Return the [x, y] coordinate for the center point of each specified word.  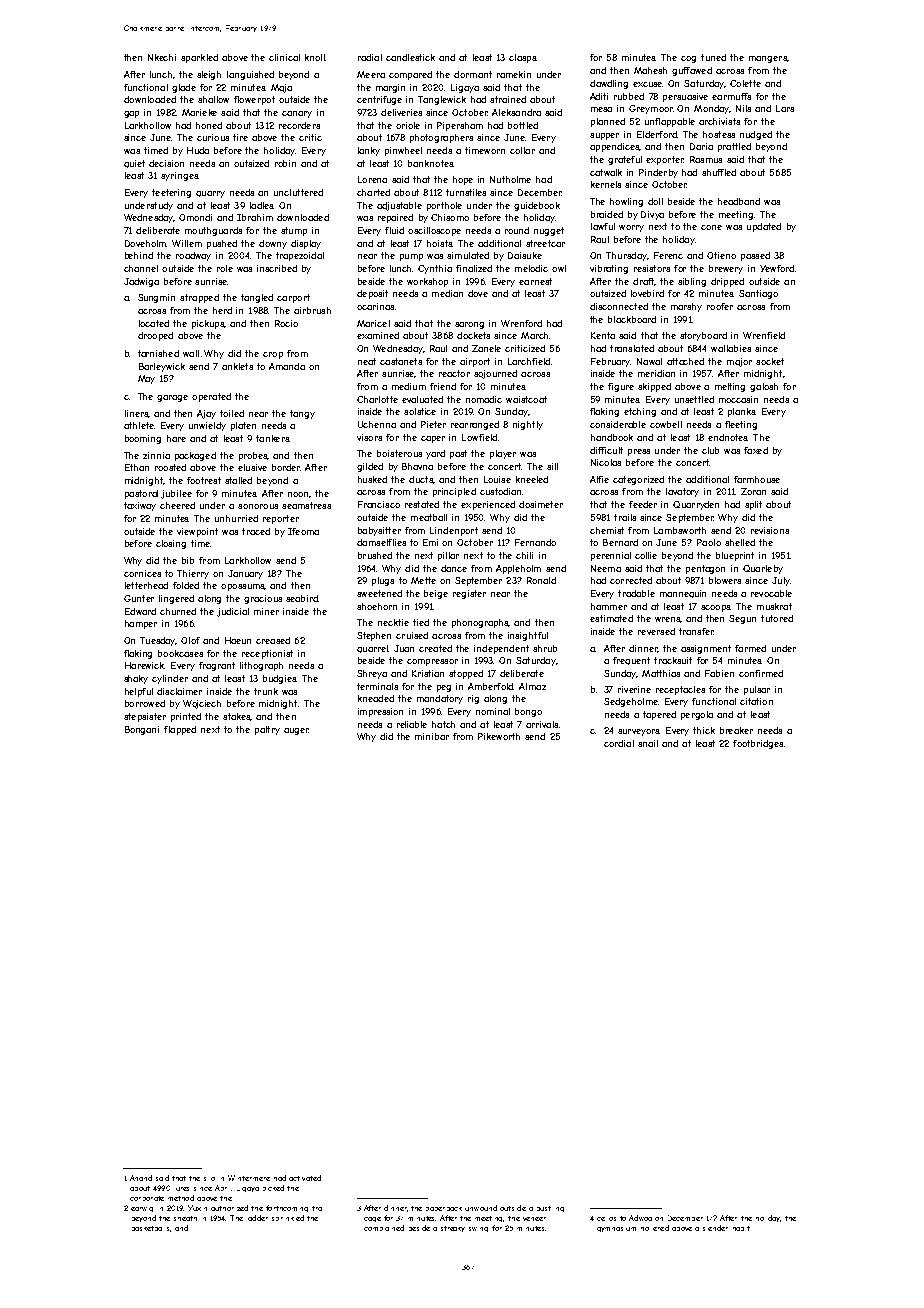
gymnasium [616, 1229]
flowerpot [254, 100]
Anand [141, 1178]
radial [370, 57]
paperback [444, 1209]
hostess [719, 134]
